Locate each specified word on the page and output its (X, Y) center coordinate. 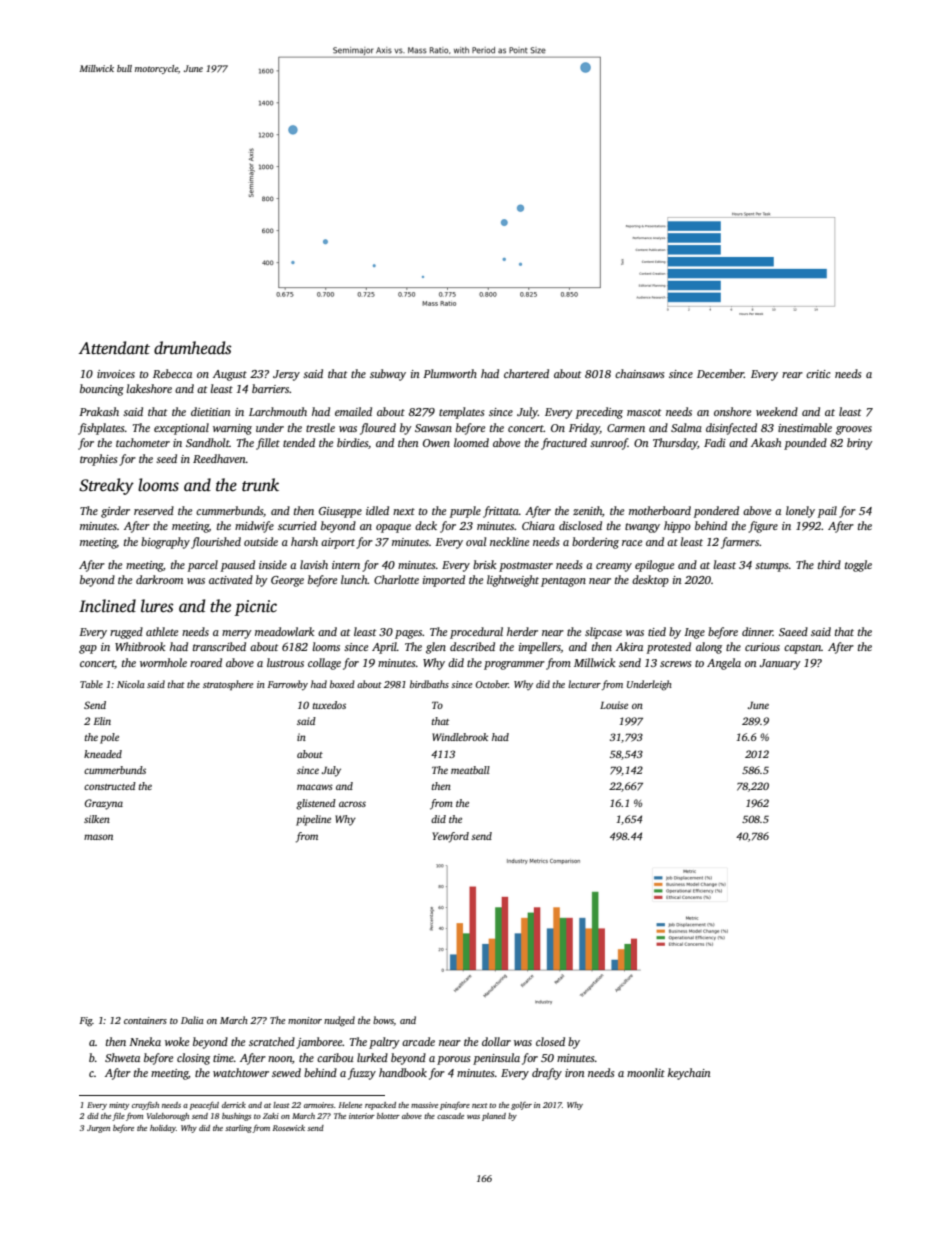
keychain (689, 1074)
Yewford (450, 837)
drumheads (193, 348)
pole (109, 738)
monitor (305, 1020)
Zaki (271, 1116)
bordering (595, 543)
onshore (732, 411)
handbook (403, 1072)
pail (827, 512)
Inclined (107, 606)
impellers (540, 648)
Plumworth (450, 373)
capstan (802, 649)
